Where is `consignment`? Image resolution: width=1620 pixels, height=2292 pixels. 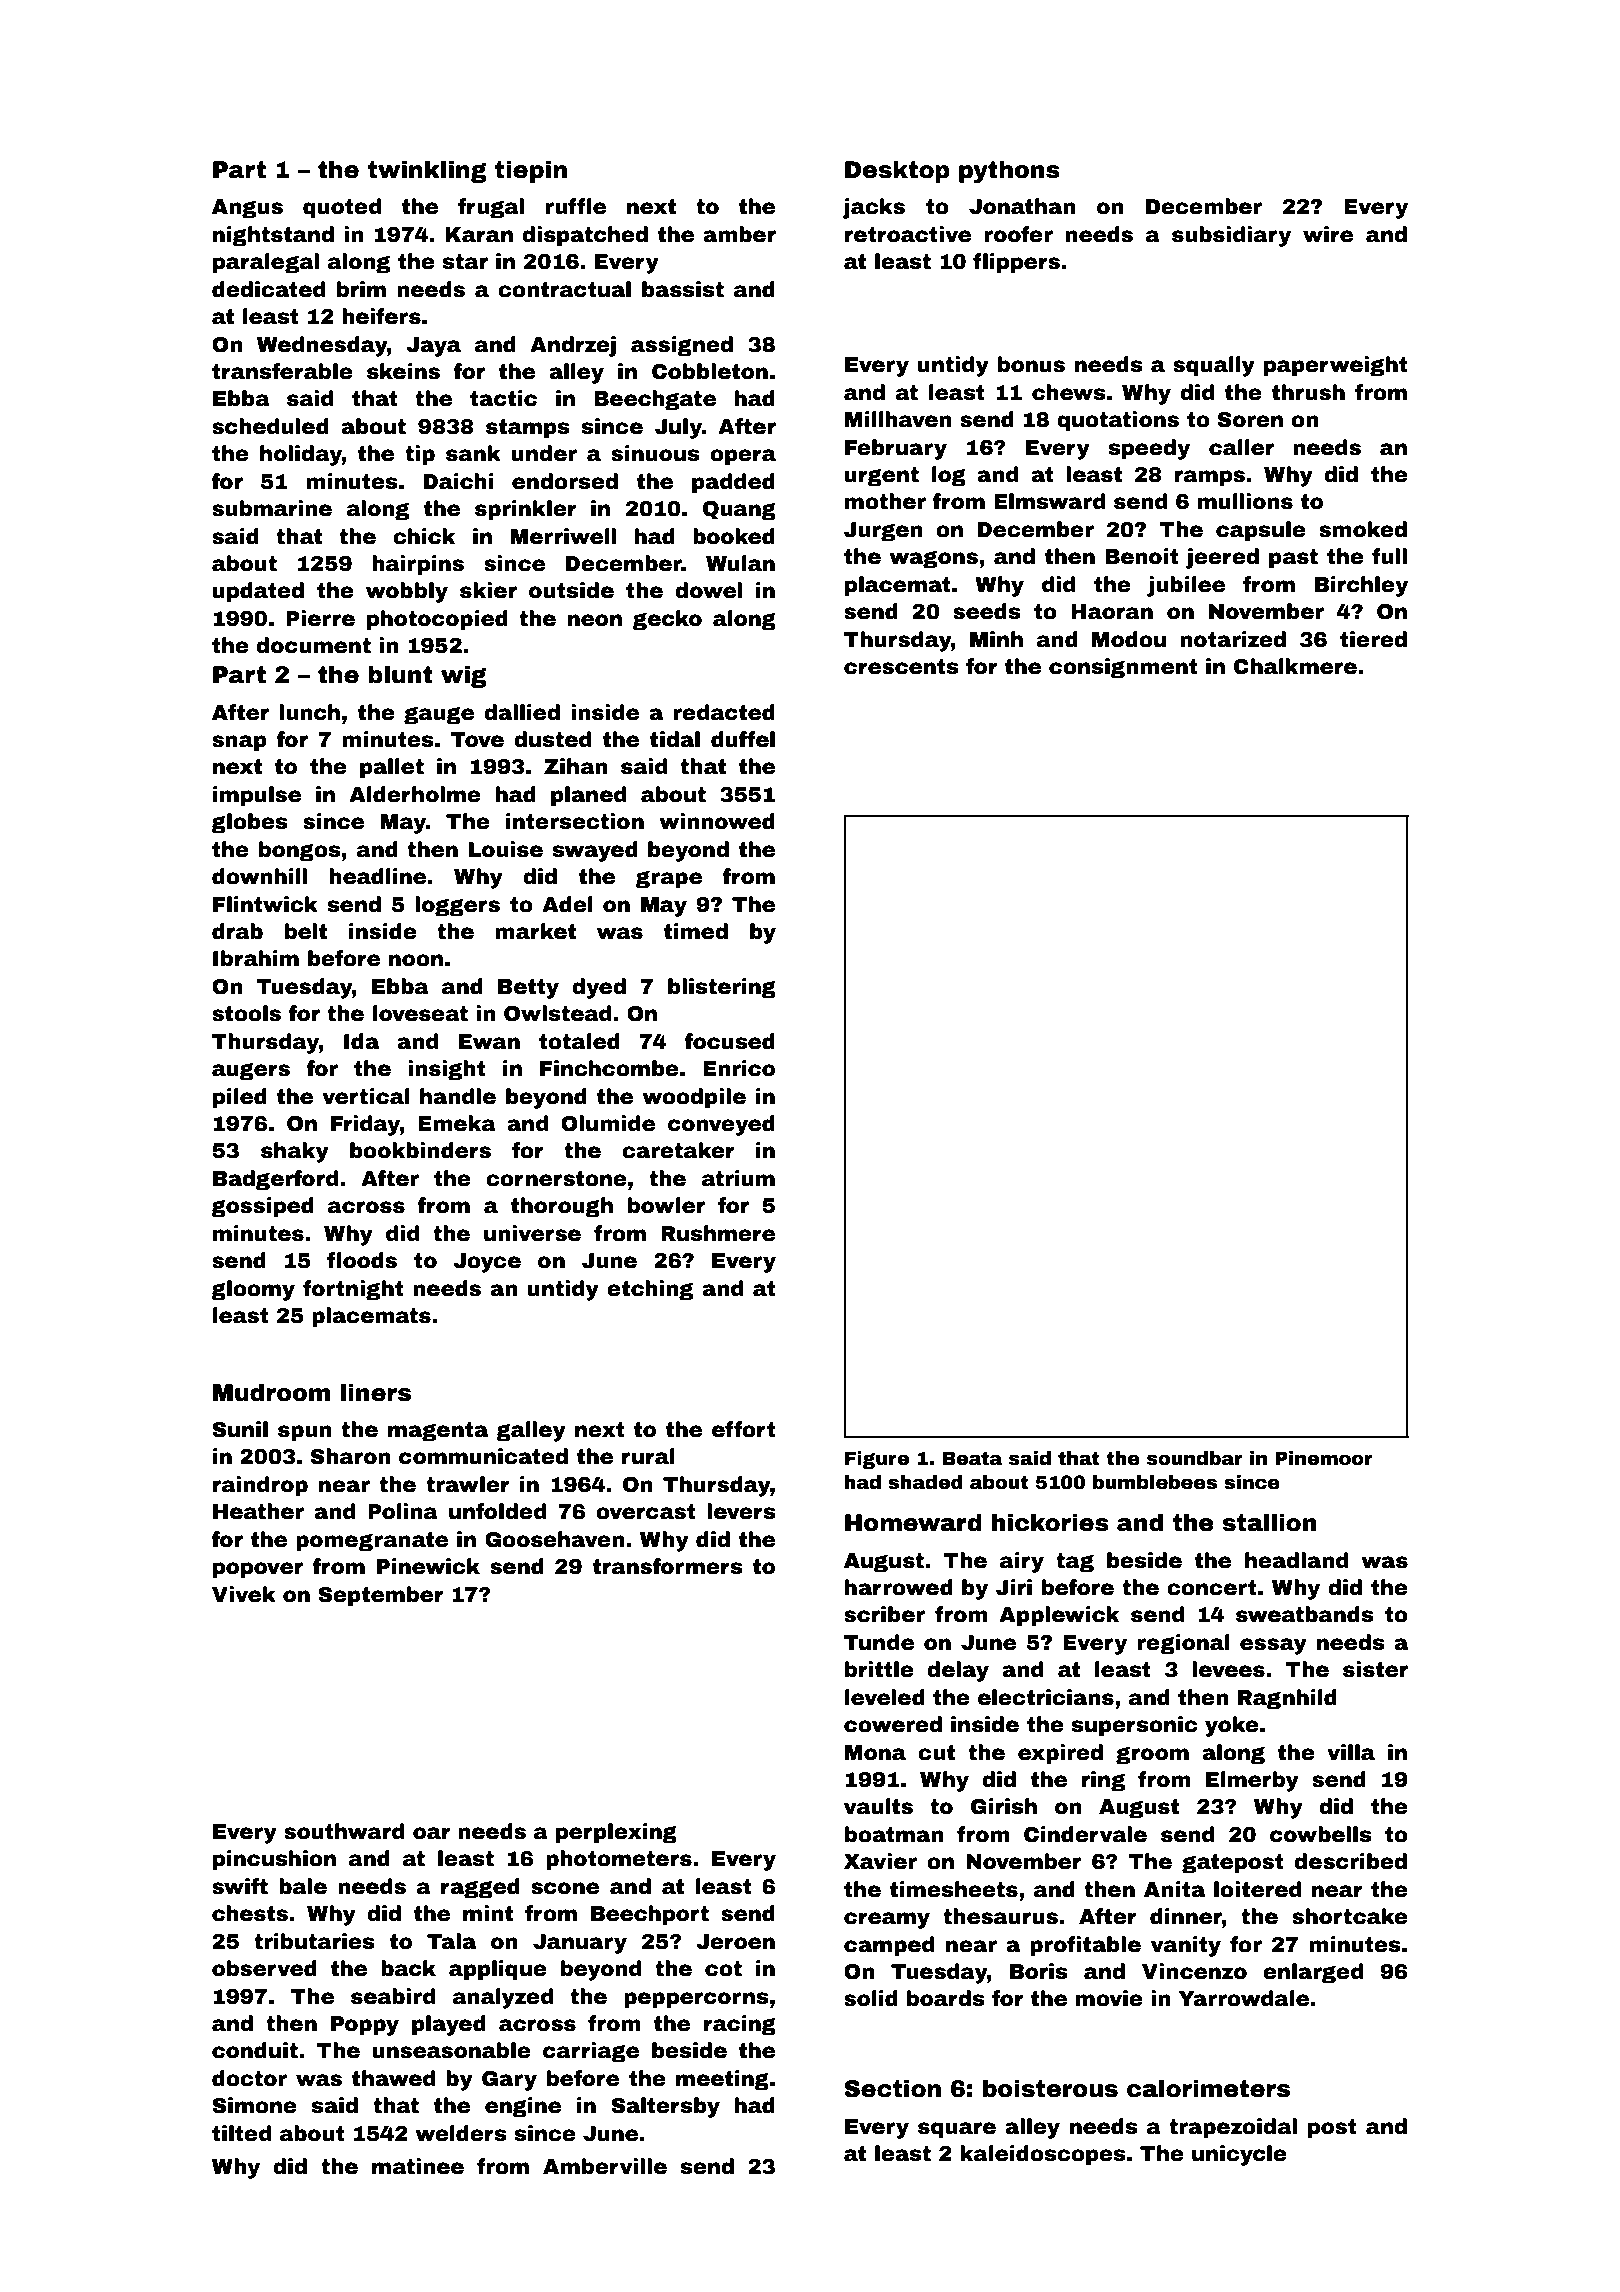 consignment is located at coordinates (1123, 668).
